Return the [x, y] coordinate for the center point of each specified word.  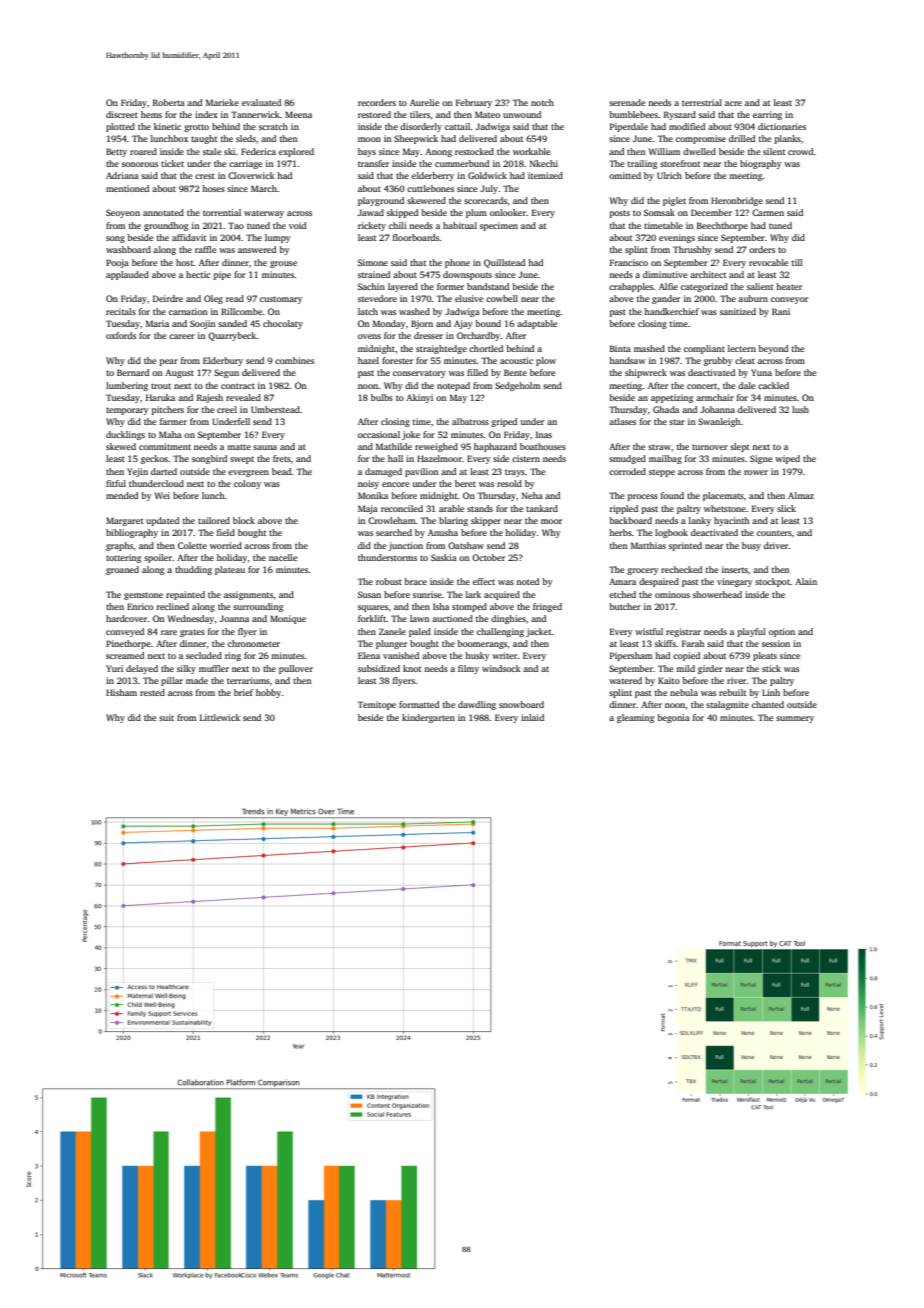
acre [733, 103]
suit [166, 717]
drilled [742, 138]
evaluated [261, 102]
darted [164, 471]
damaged [383, 472]
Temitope [376, 705]
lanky [700, 521]
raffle [205, 249]
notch [542, 102]
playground [381, 201]
